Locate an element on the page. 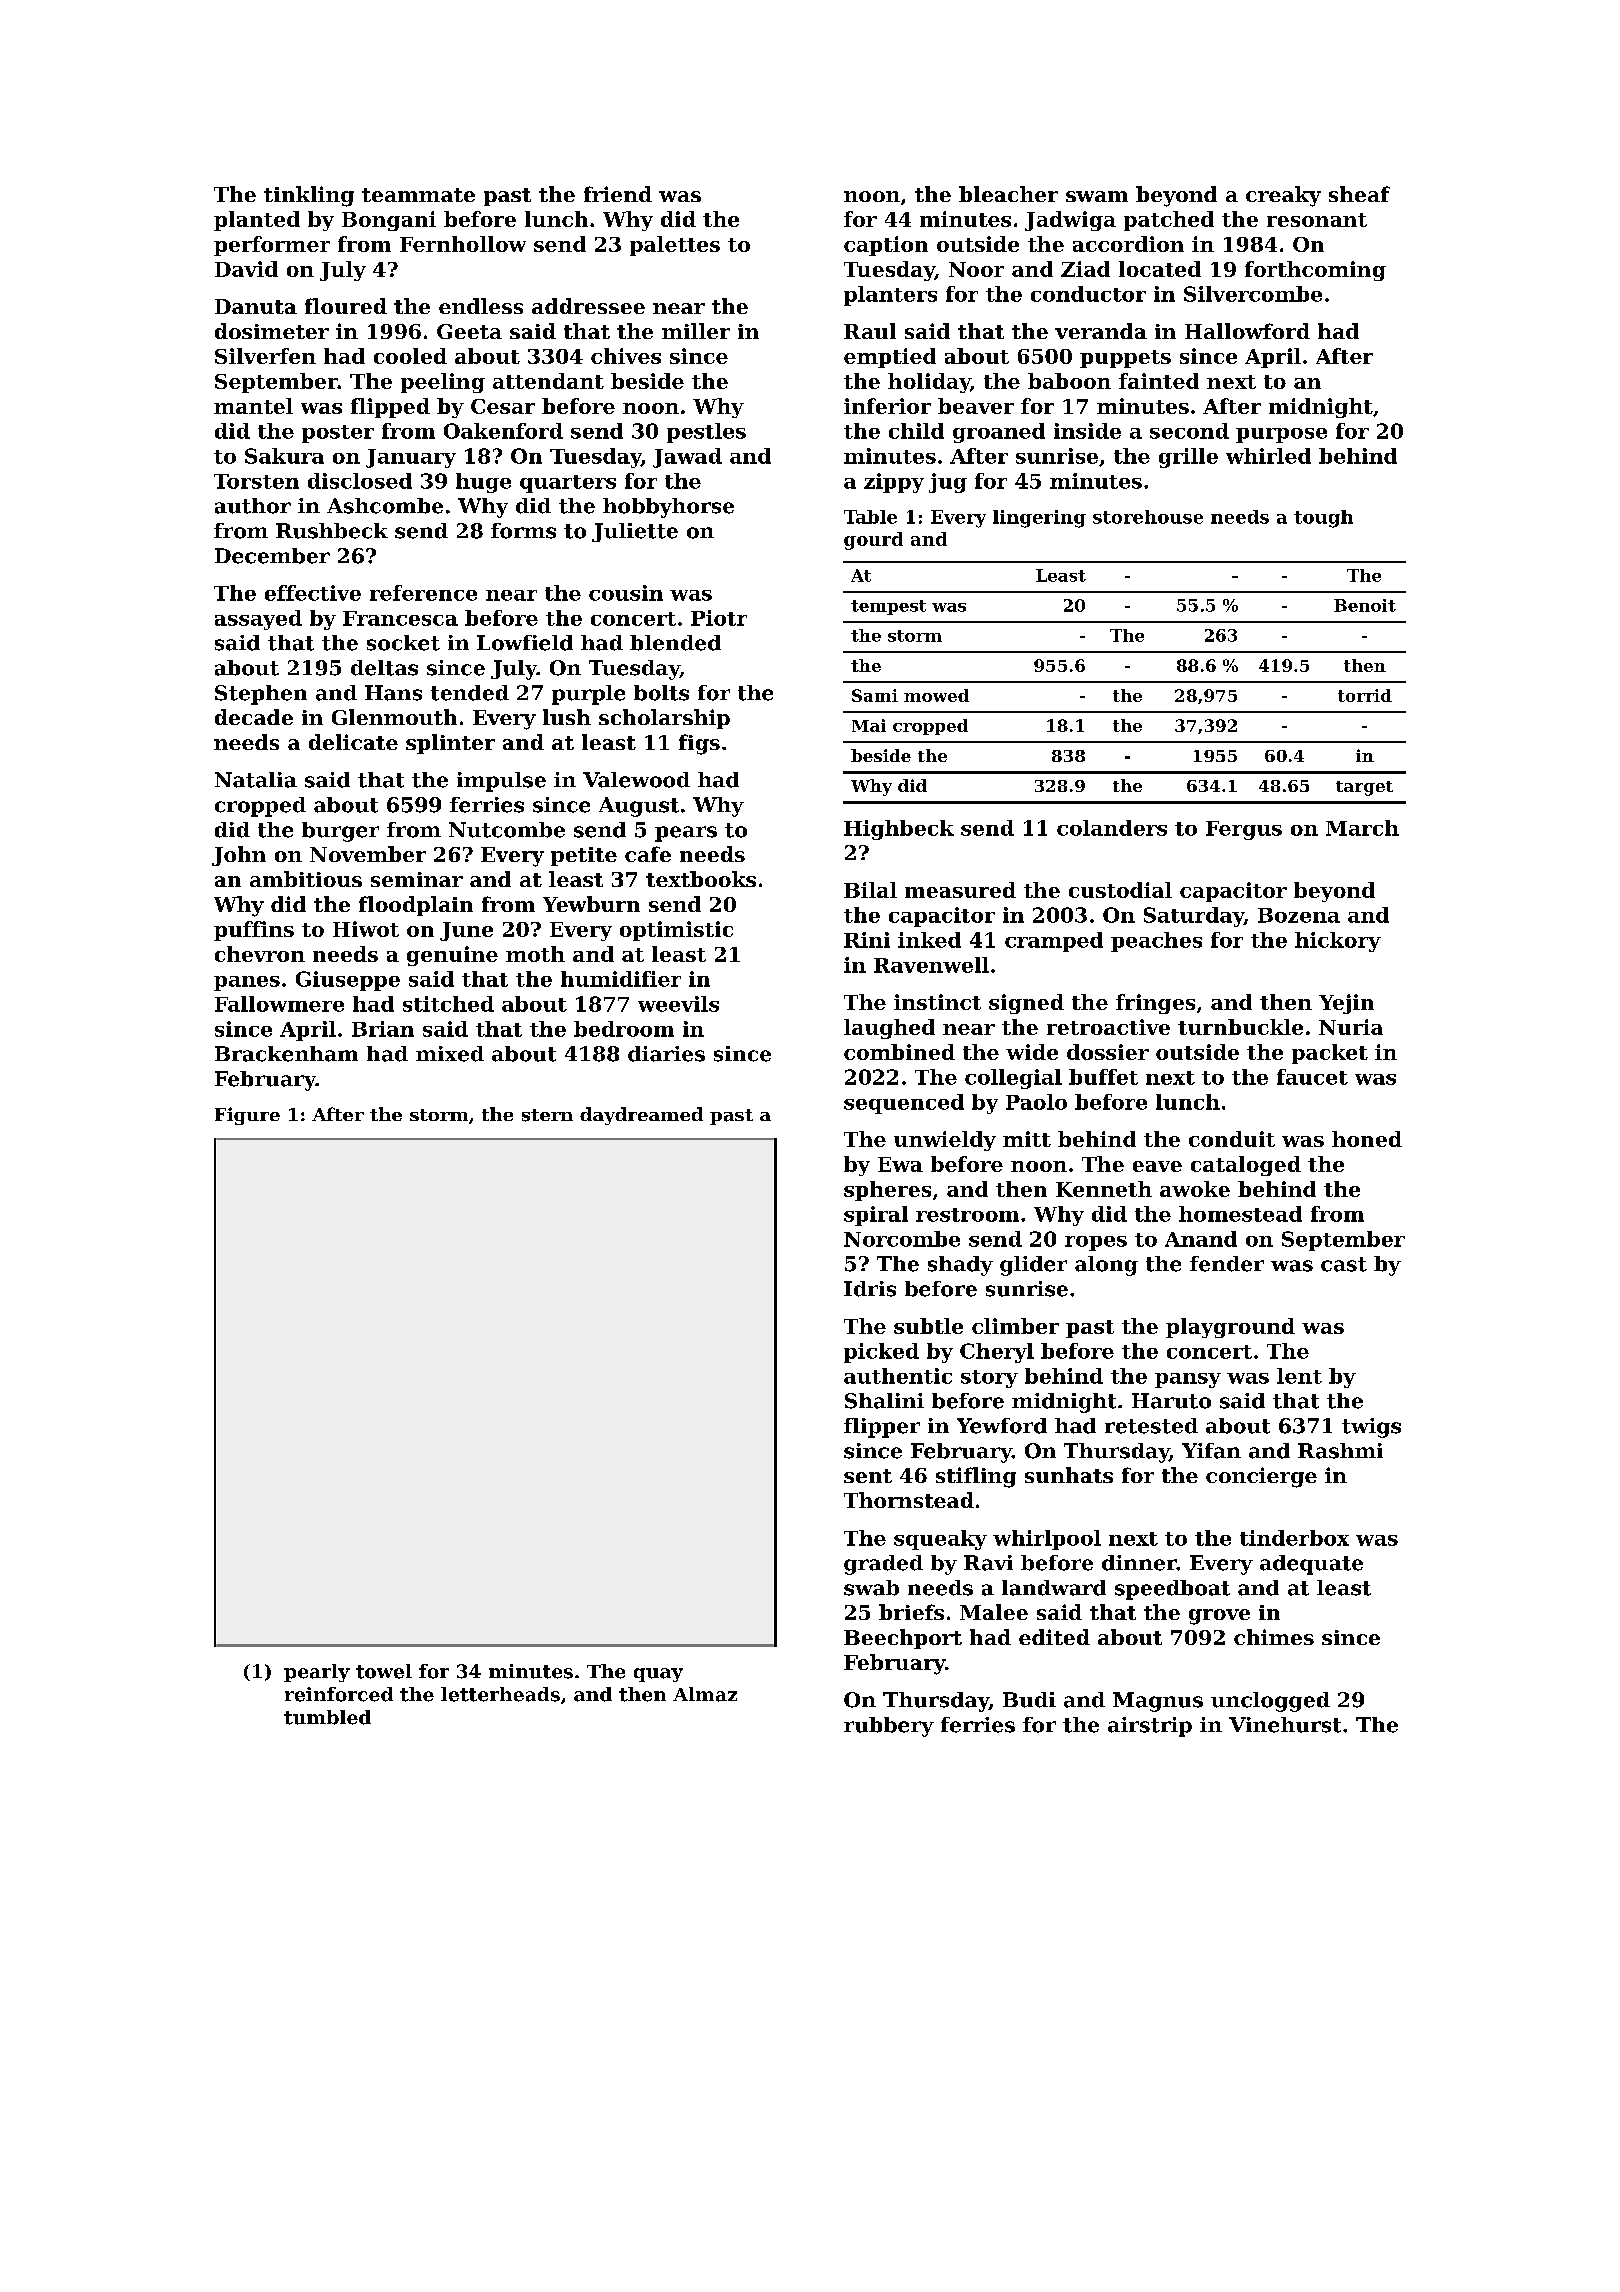  hickory is located at coordinates (1338, 942).
